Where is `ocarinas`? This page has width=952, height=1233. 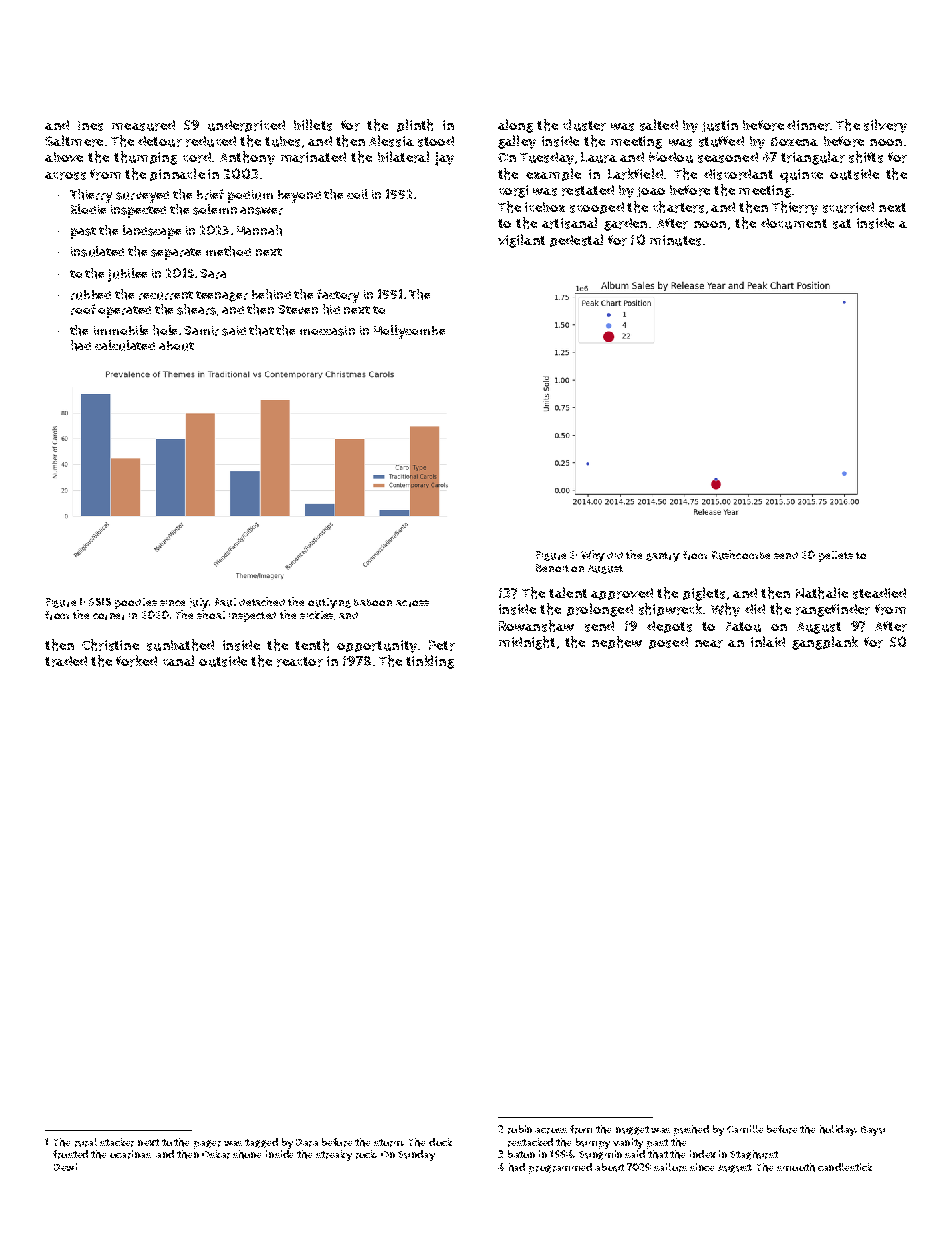 ocarinas is located at coordinates (130, 1154).
